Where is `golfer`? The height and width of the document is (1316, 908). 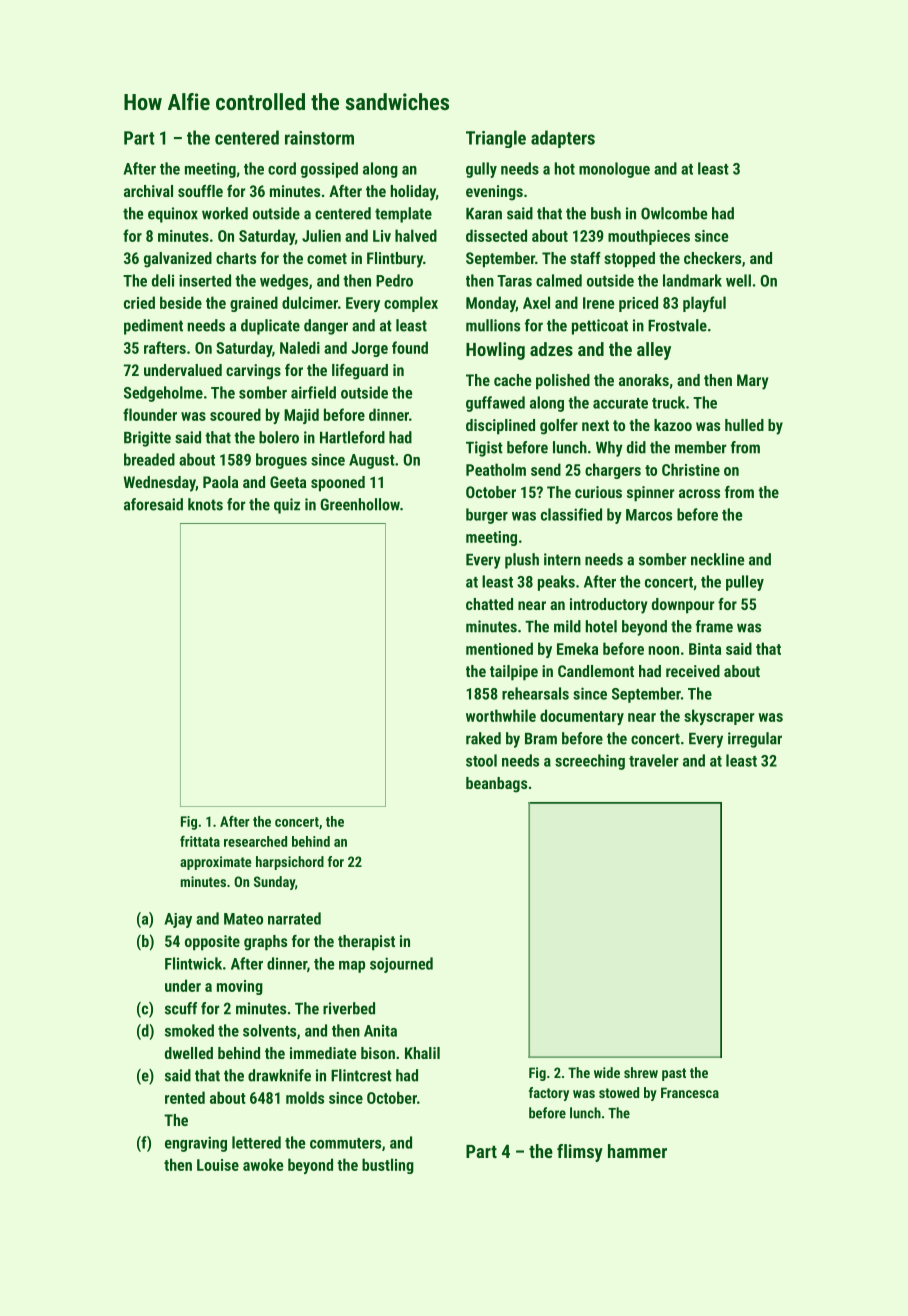 golfer is located at coordinates (559, 427).
